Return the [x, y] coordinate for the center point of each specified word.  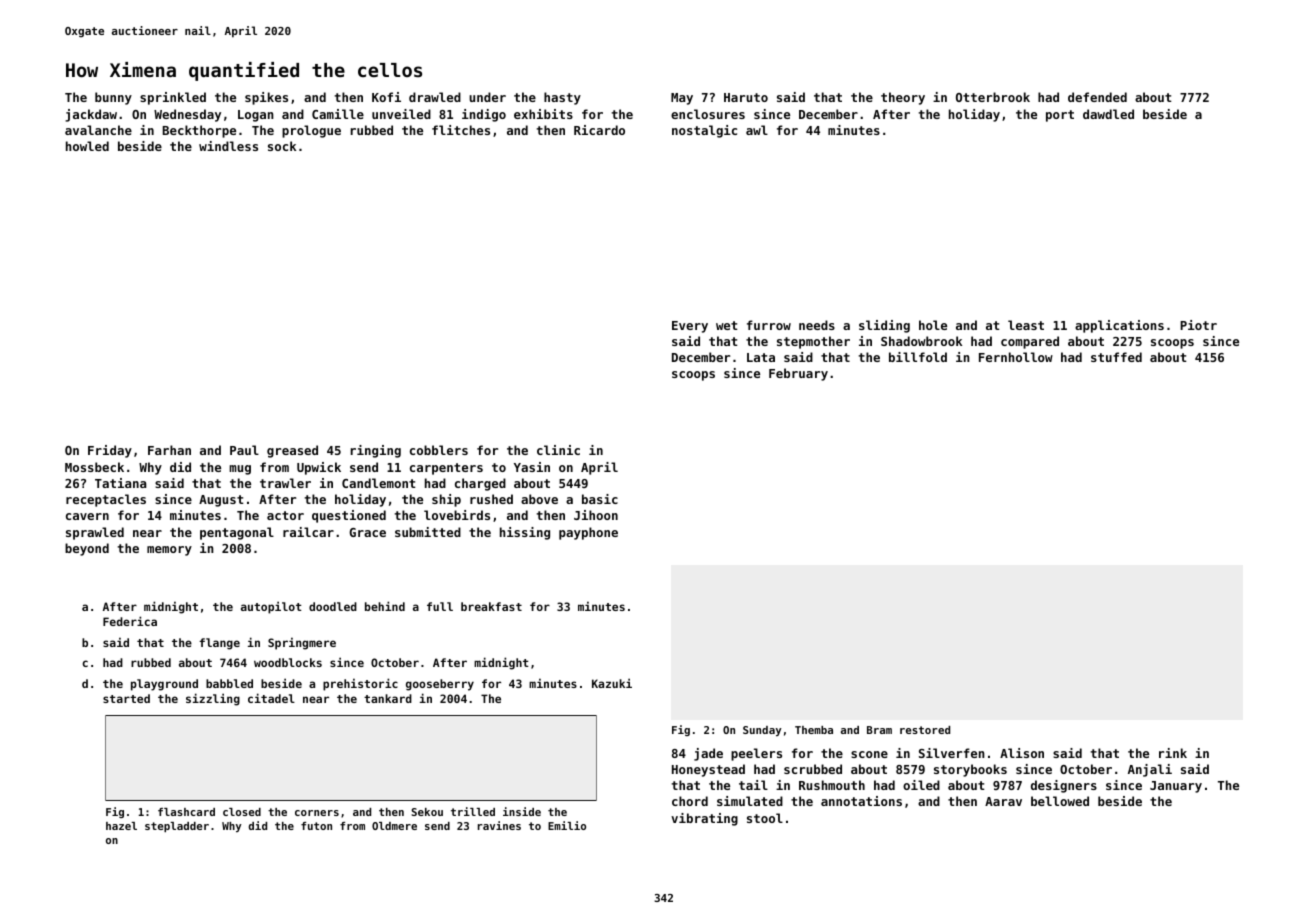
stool [765, 818]
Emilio [567, 825]
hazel [121, 826]
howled [87, 146]
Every [690, 327]
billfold [918, 357]
